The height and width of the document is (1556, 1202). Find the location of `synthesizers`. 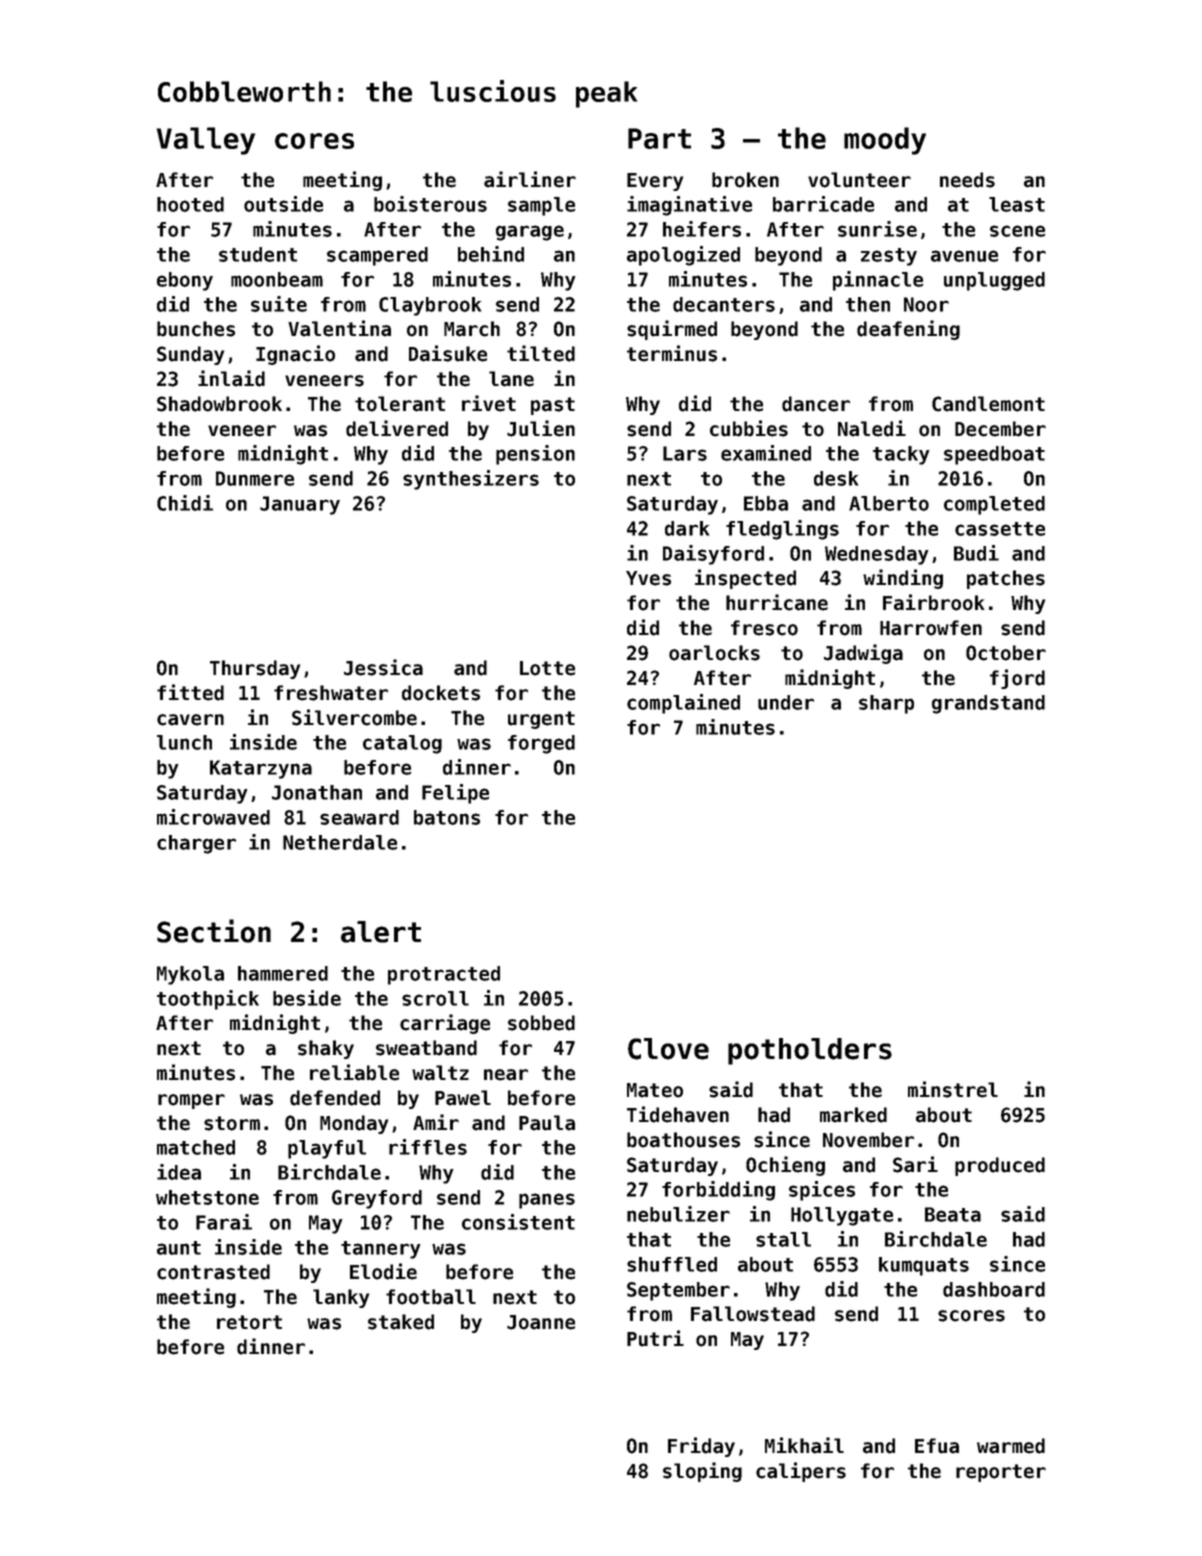

synthesizers is located at coordinates (471, 480).
